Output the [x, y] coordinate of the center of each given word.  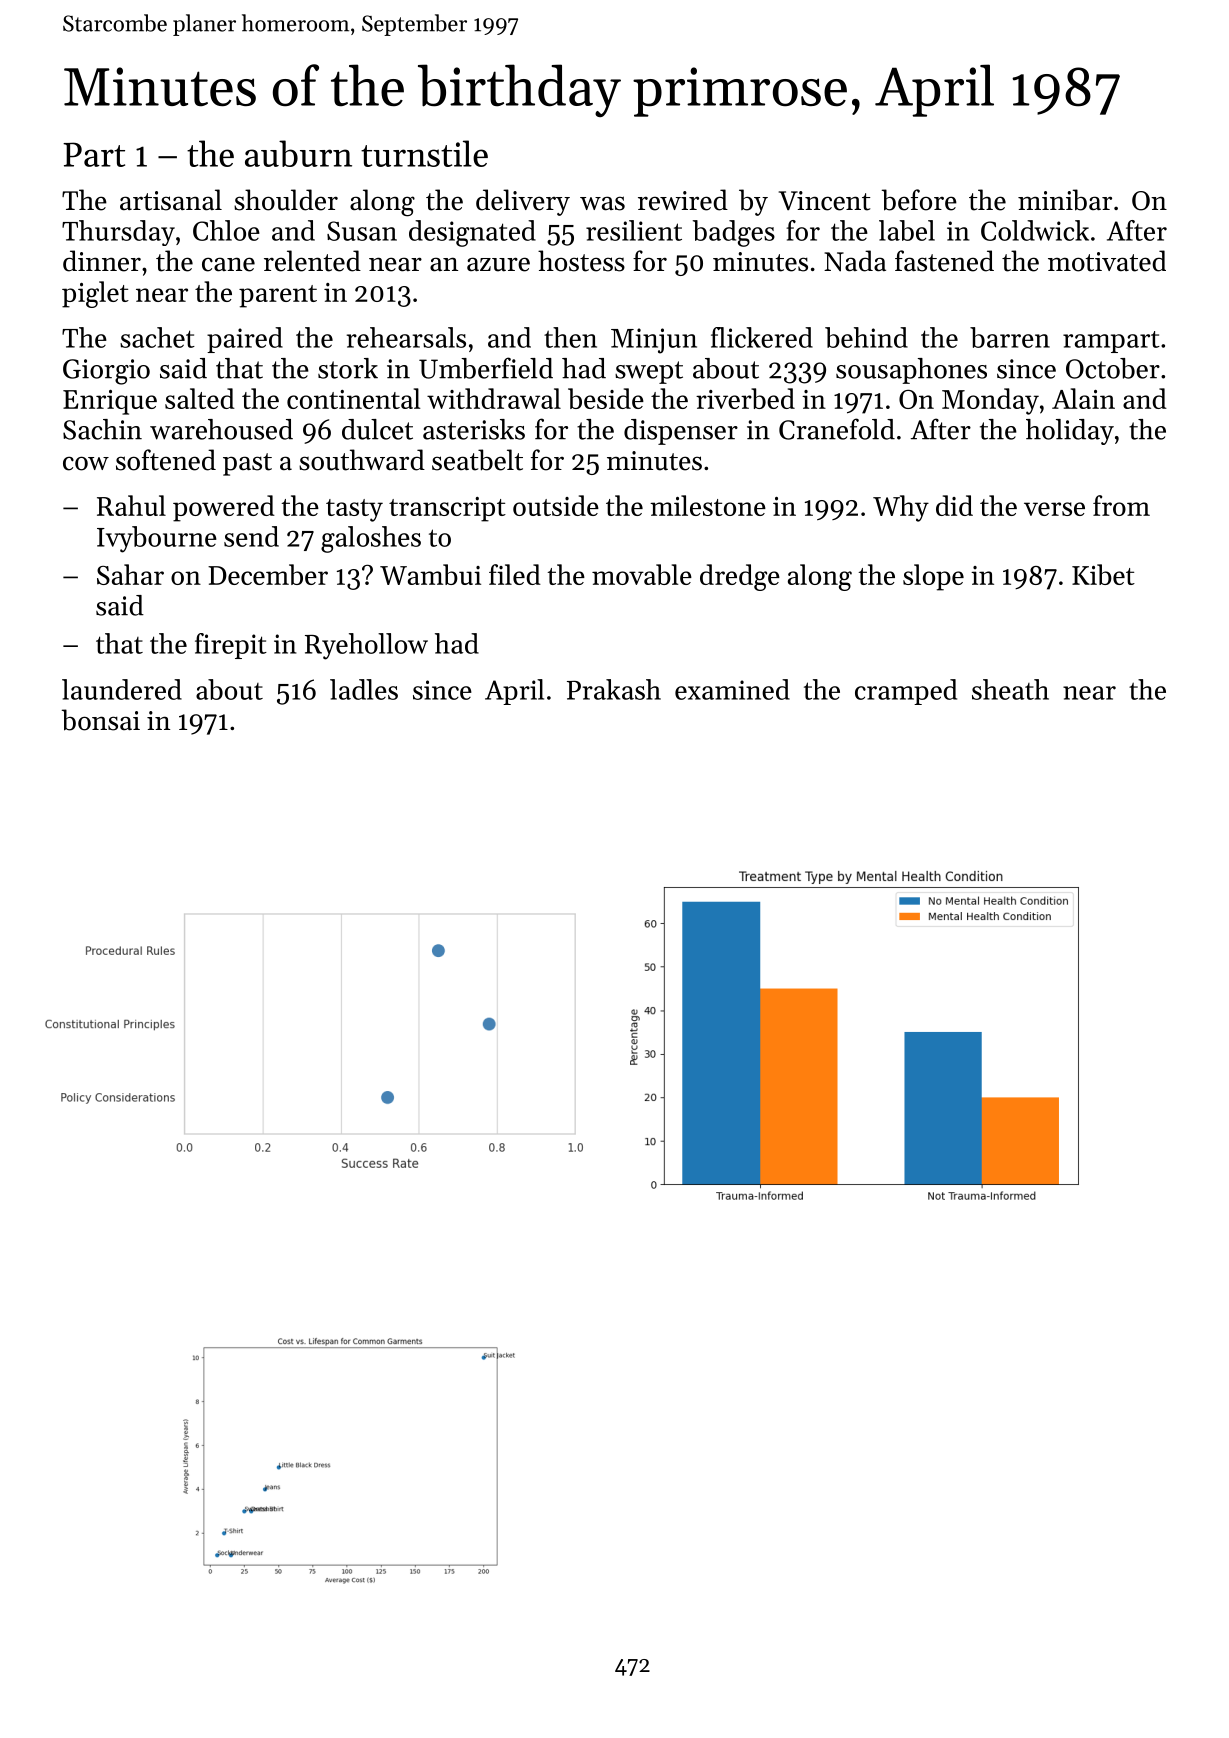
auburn [298, 153]
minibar [1065, 200]
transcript [447, 509]
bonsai [101, 720]
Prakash [614, 689]
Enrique [110, 402]
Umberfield [486, 368]
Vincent [824, 201]
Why [901, 508]
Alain [1083, 398]
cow [86, 463]
